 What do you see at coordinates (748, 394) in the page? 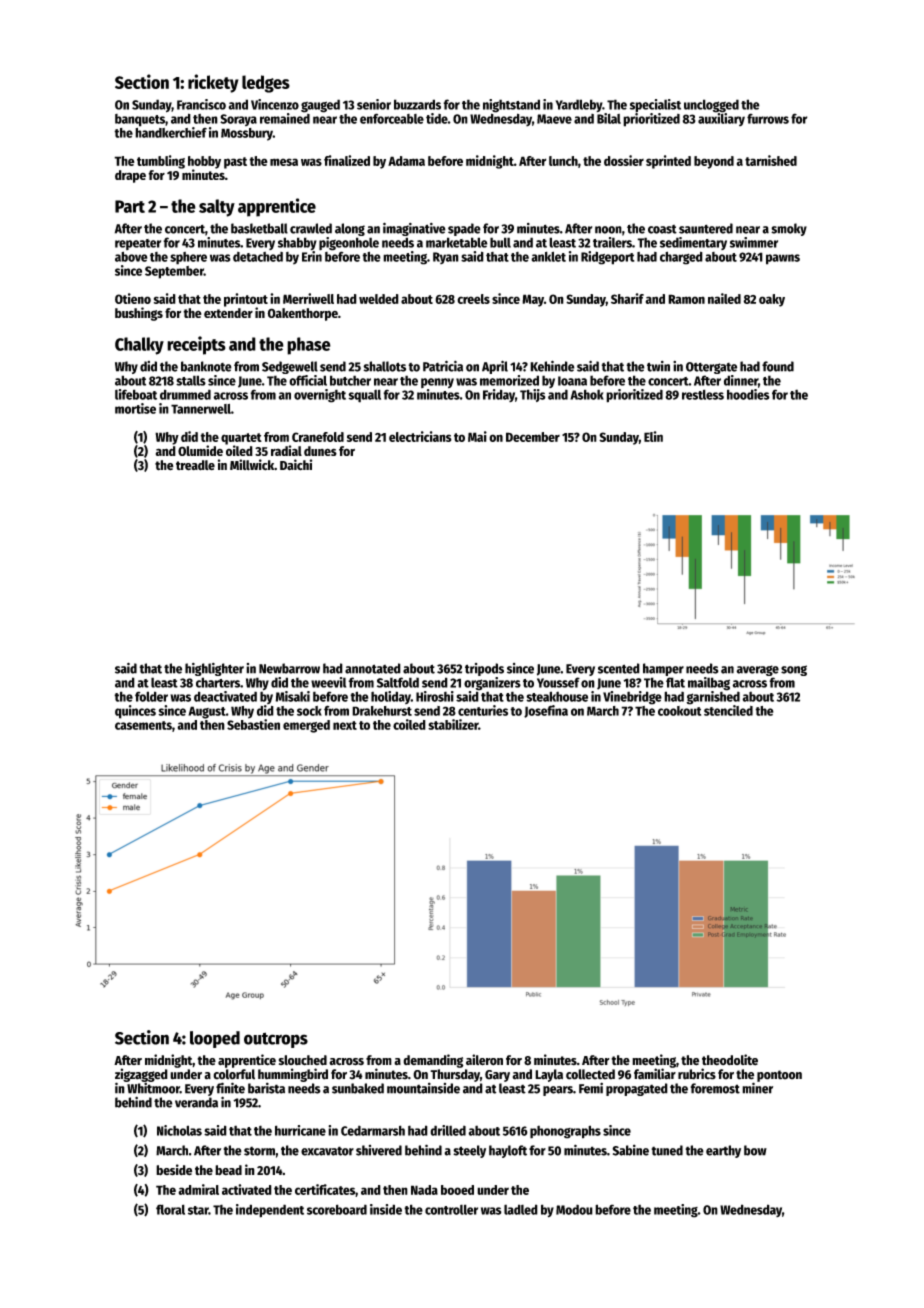
I see `hoodies` at bounding box center [748, 394].
